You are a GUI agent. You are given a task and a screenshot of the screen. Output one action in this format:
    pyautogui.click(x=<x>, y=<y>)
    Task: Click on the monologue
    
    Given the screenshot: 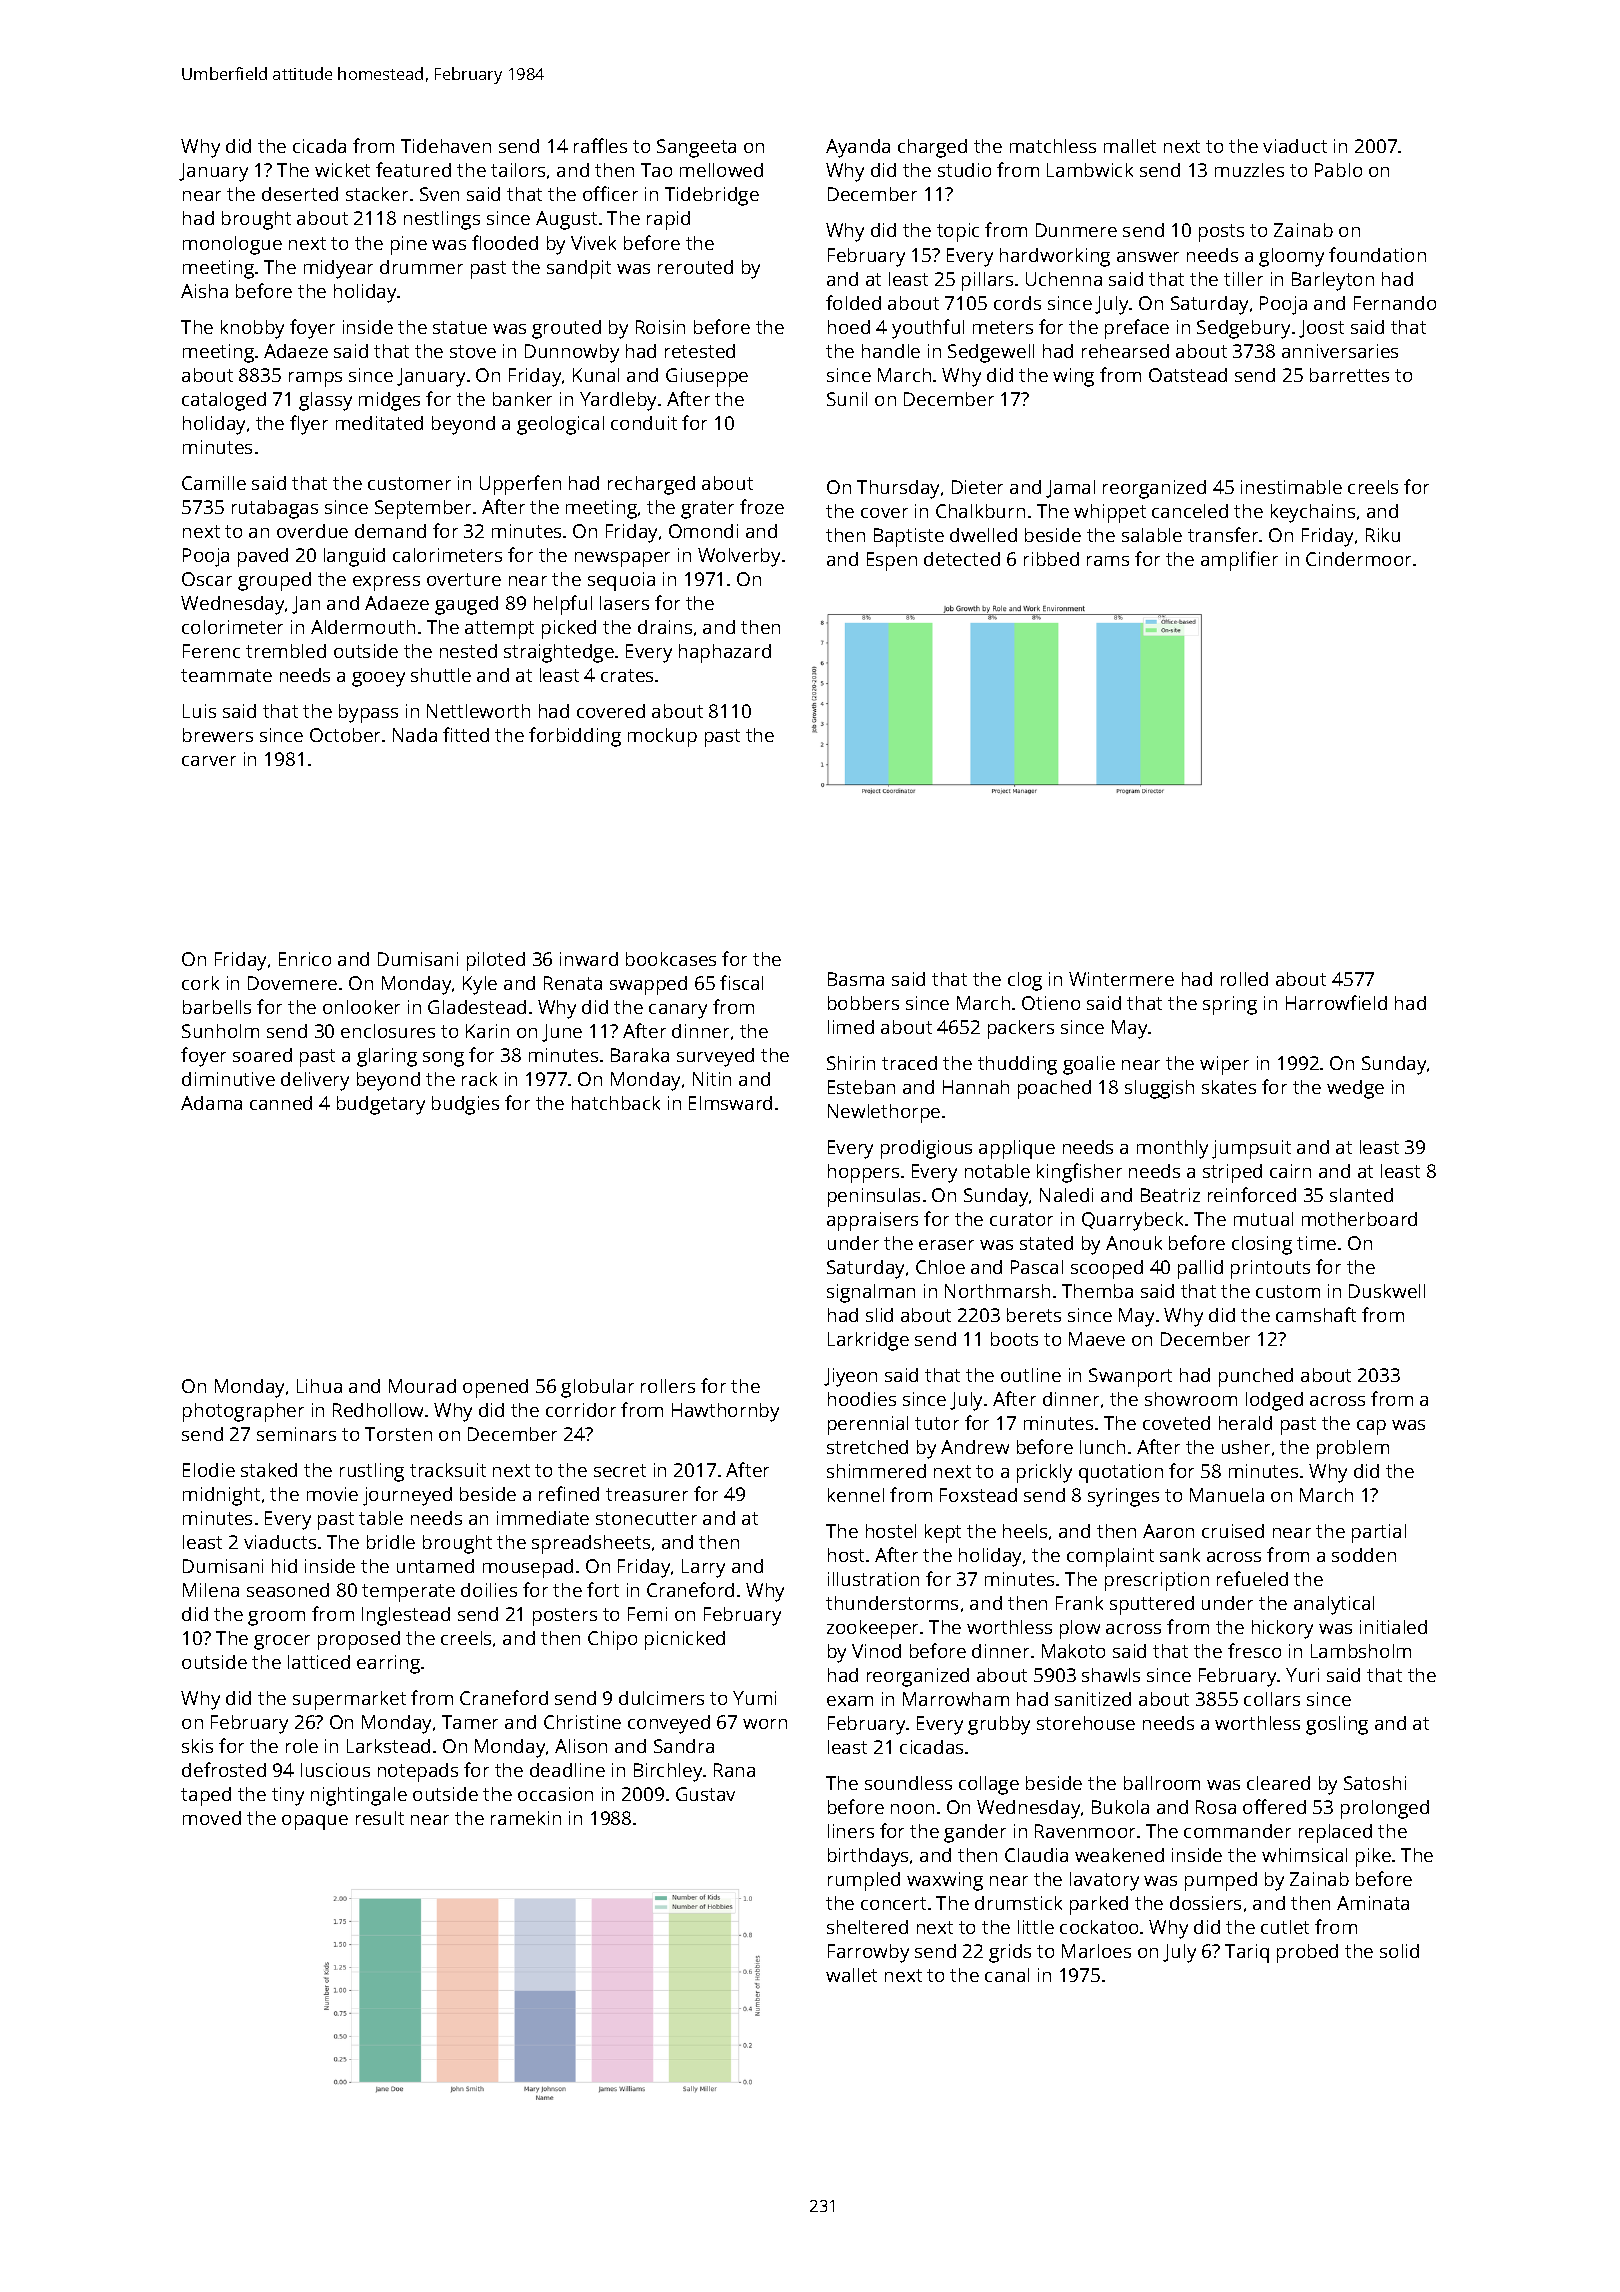 What is the action you would take?
    pyautogui.click(x=232, y=245)
